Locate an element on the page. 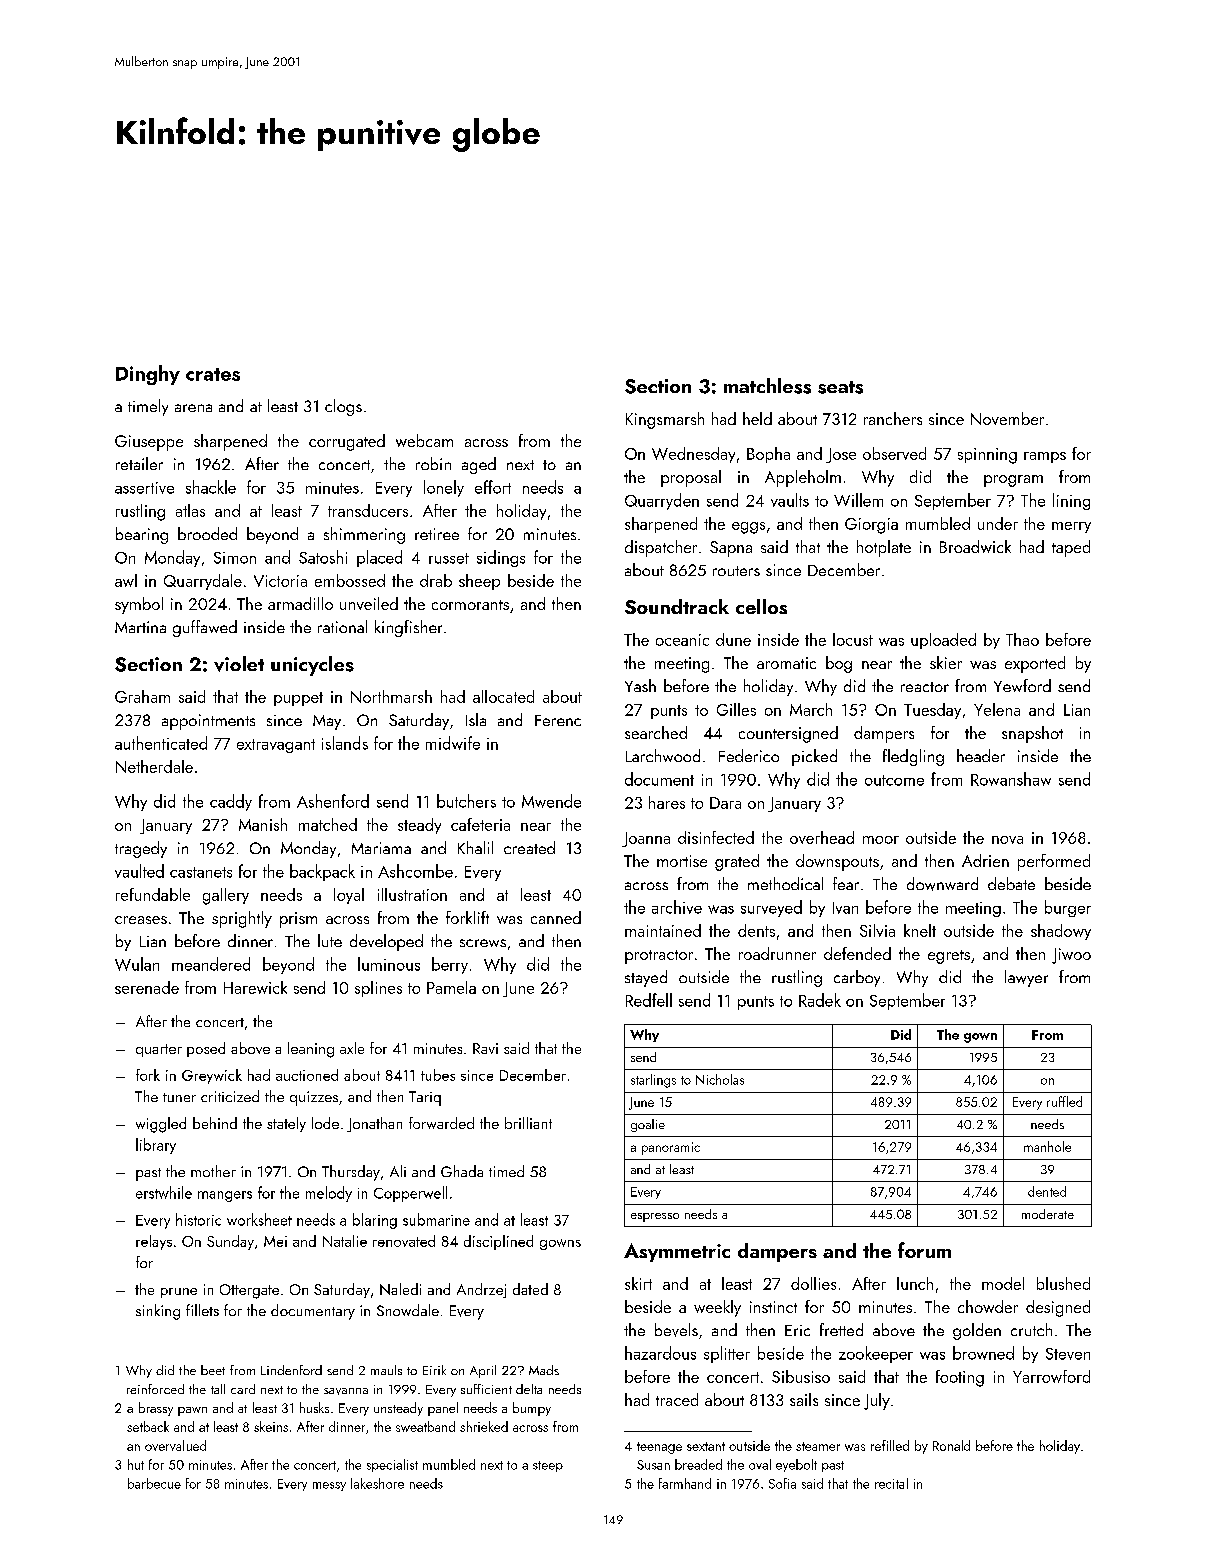 This image has width=1206, height=1560. barbecue is located at coordinates (154, 1483).
